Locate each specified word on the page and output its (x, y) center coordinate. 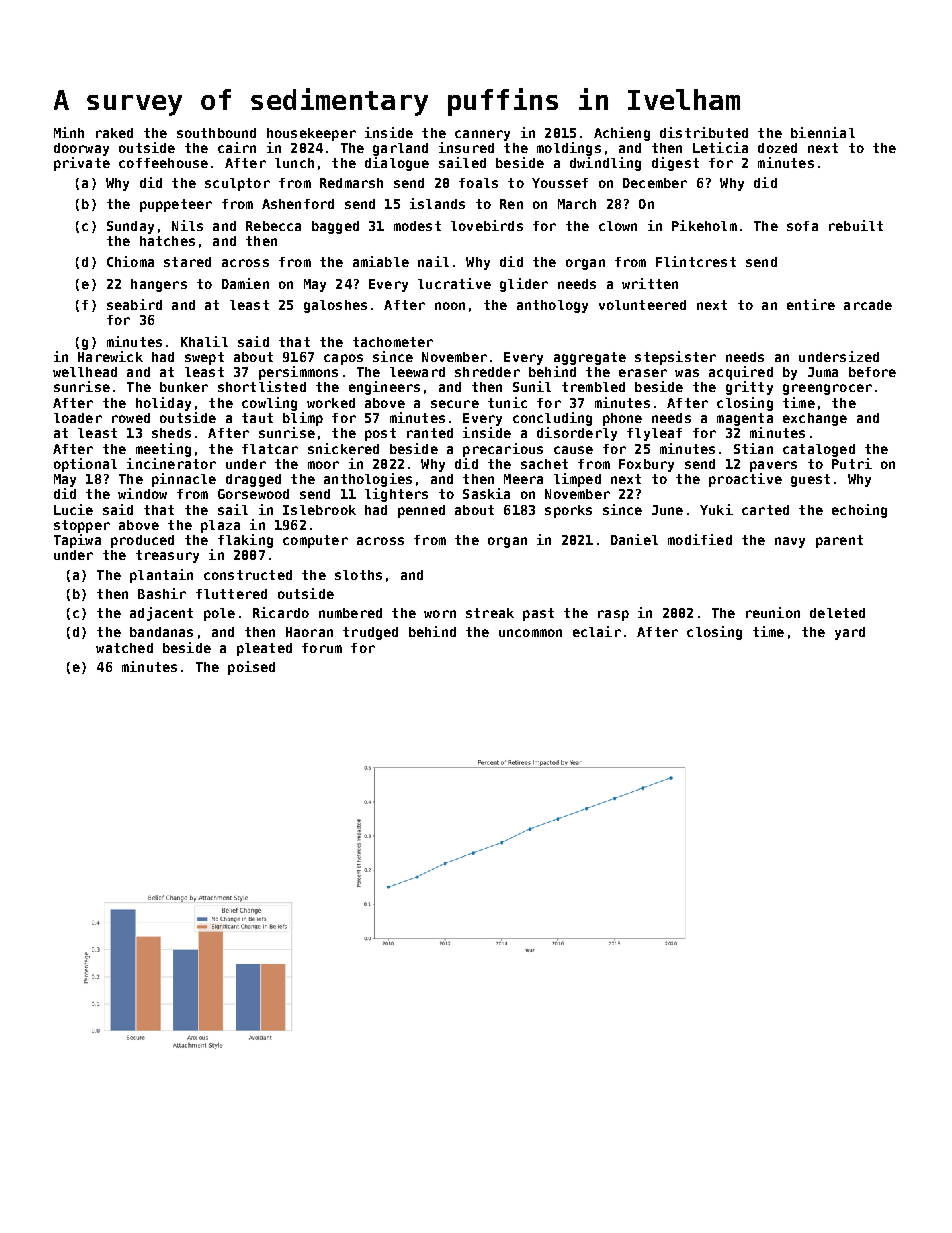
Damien (245, 283)
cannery (482, 135)
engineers (384, 388)
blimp (303, 419)
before (872, 372)
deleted (837, 613)
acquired (741, 373)
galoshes (335, 306)
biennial (823, 132)
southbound (216, 133)
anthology (552, 306)
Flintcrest (696, 261)
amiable (381, 261)
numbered (350, 613)
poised (251, 668)
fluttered (231, 594)
